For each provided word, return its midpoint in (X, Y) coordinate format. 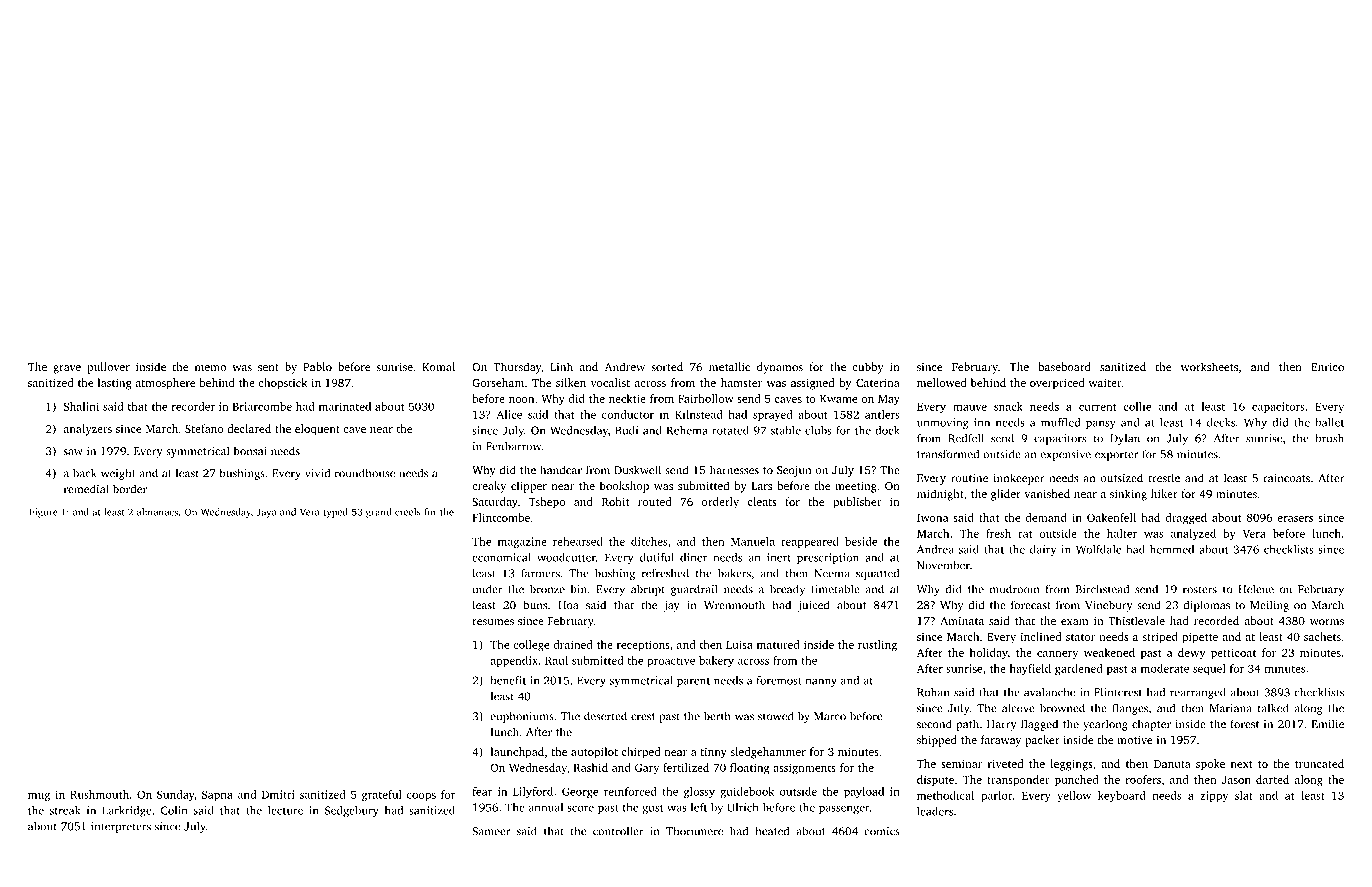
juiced (814, 606)
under (488, 589)
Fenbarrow (513, 446)
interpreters (121, 827)
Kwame (838, 399)
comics (882, 831)
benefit (508, 680)
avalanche (1049, 692)
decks (1221, 422)
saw (73, 452)
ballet (1329, 422)
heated (772, 831)
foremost (779, 680)
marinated (345, 406)
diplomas (1206, 606)
